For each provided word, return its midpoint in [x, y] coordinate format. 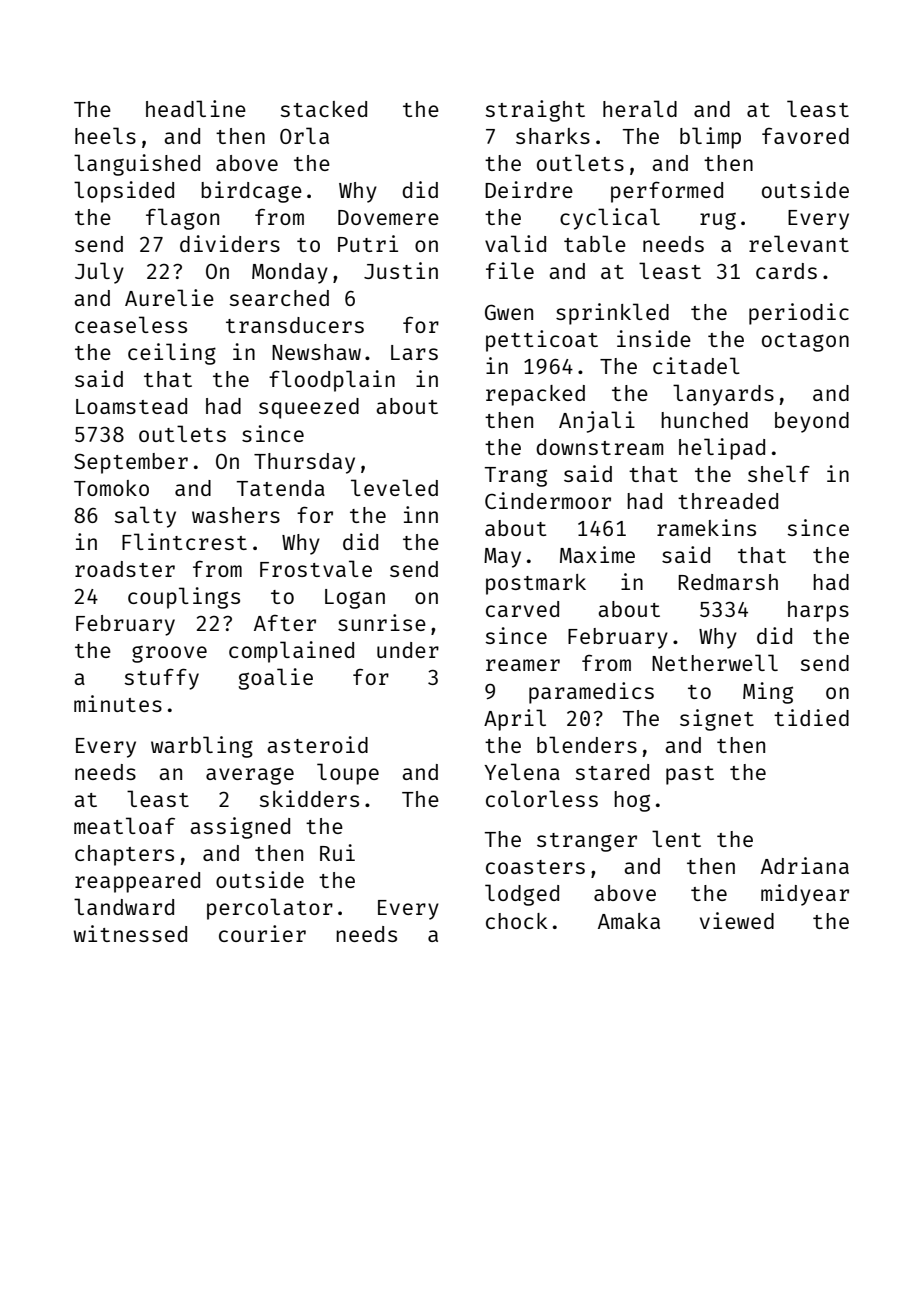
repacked [535, 395]
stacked [323, 109]
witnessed [130, 933]
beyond [812, 422]
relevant [799, 243]
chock [516, 921]
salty [145, 517]
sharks [553, 136]
